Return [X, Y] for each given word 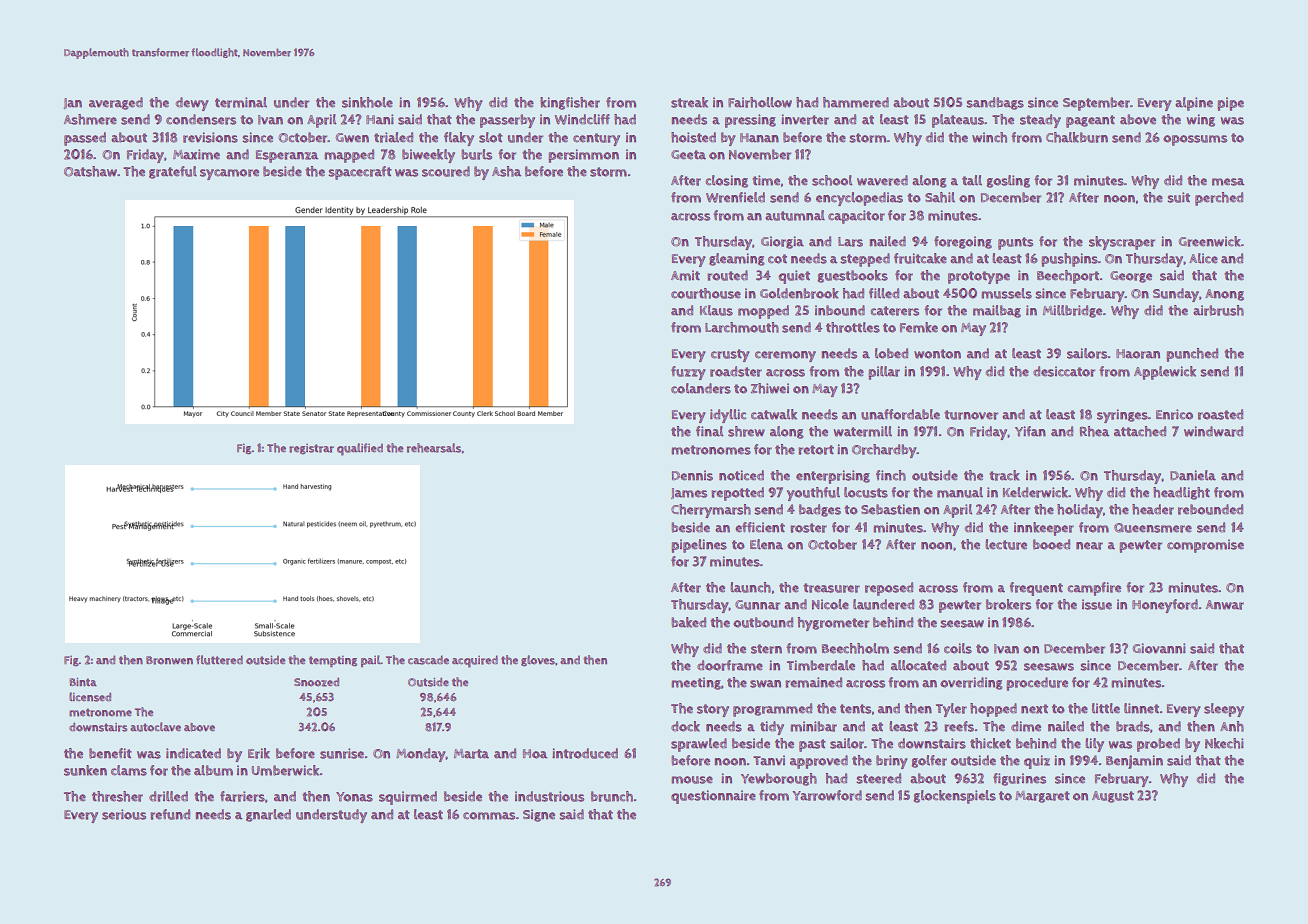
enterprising [833, 477]
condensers [201, 119]
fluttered [219, 660]
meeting [696, 683]
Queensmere [1153, 528]
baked [688, 622]
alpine [1194, 104]
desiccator [1064, 371]
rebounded [1210, 509]
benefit [110, 753]
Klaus [716, 310]
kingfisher [570, 103]
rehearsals [434, 448]
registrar [311, 449]
